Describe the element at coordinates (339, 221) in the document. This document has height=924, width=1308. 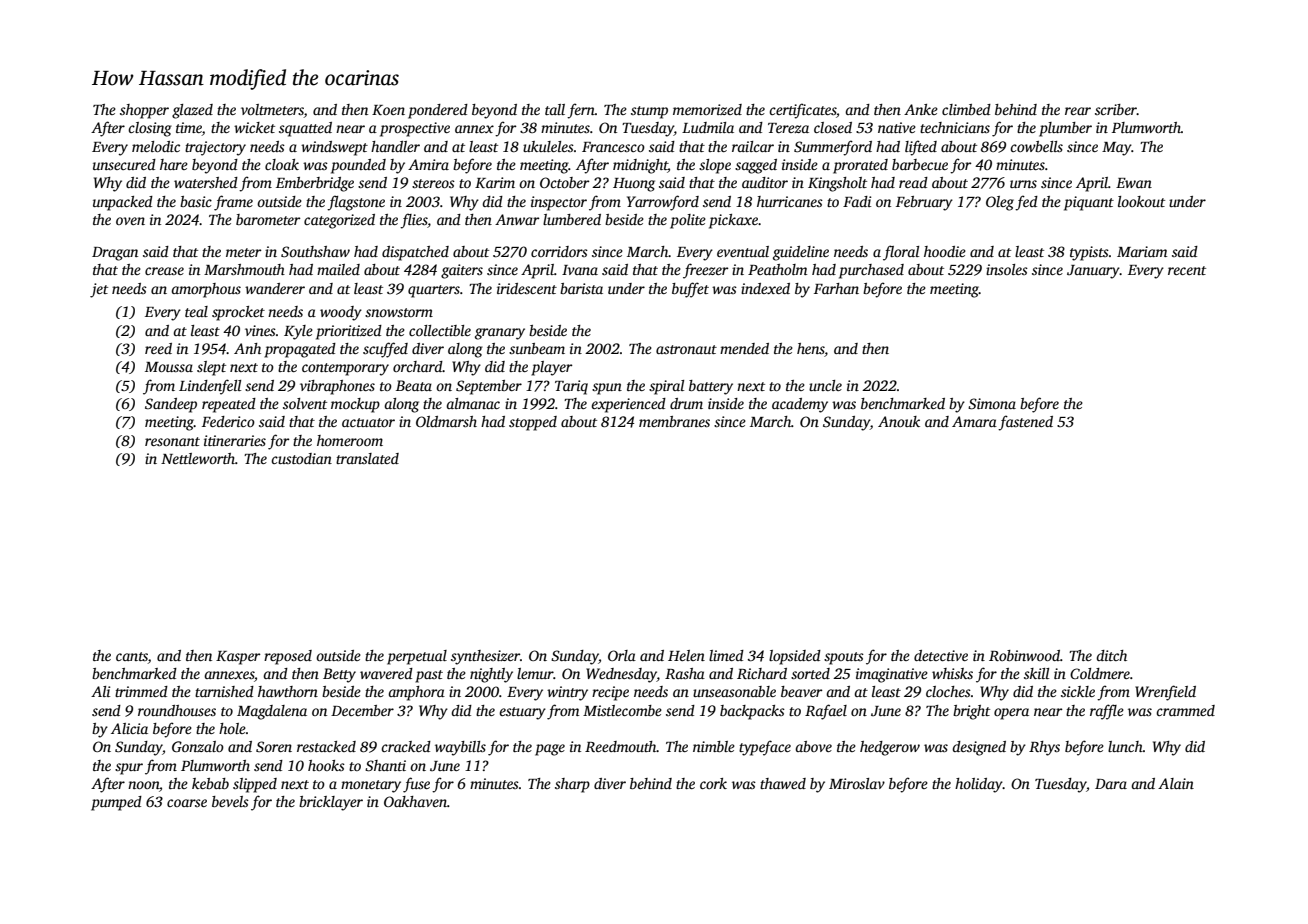
I see `categorized` at that location.
